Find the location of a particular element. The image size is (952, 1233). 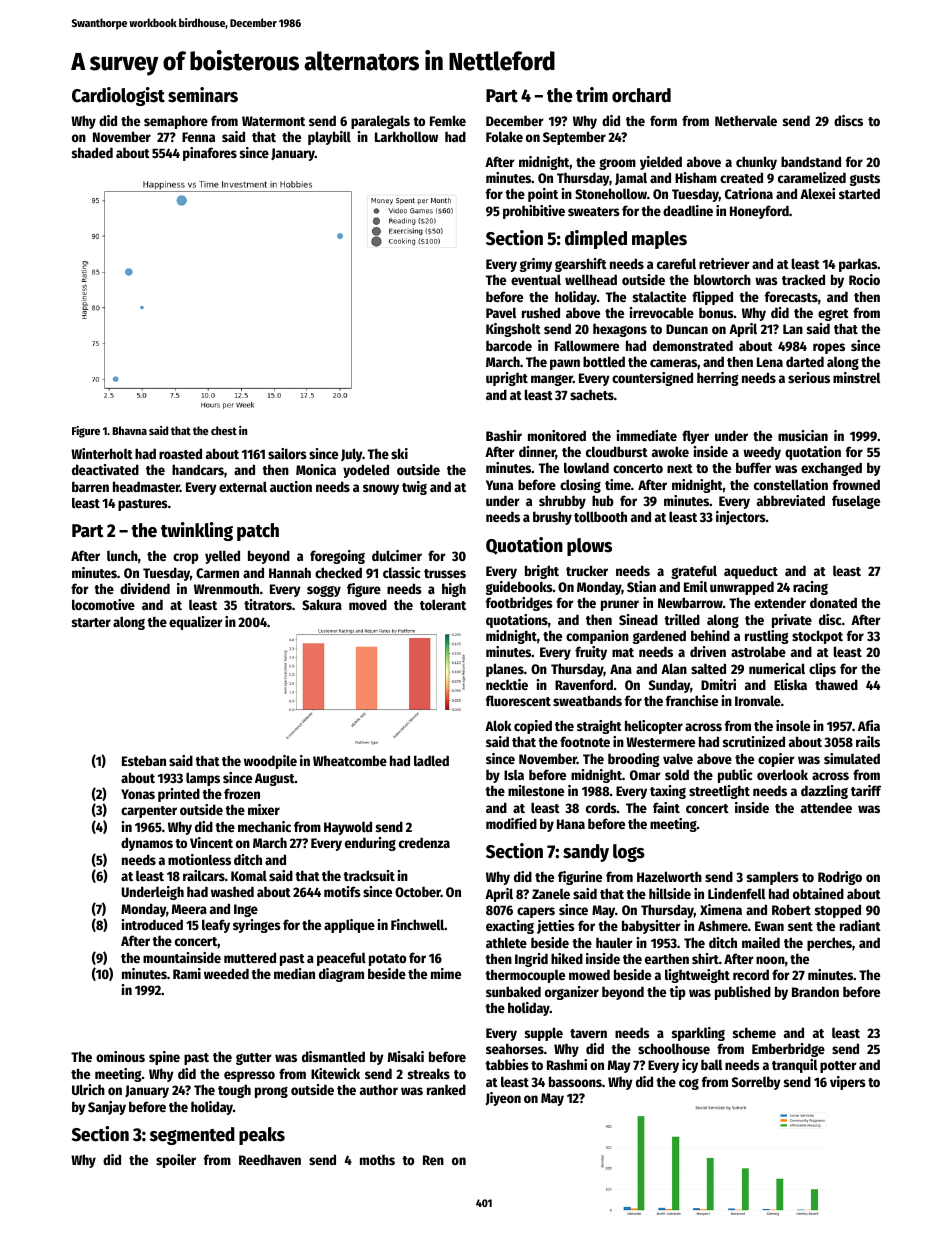

chest is located at coordinates (224, 430).
